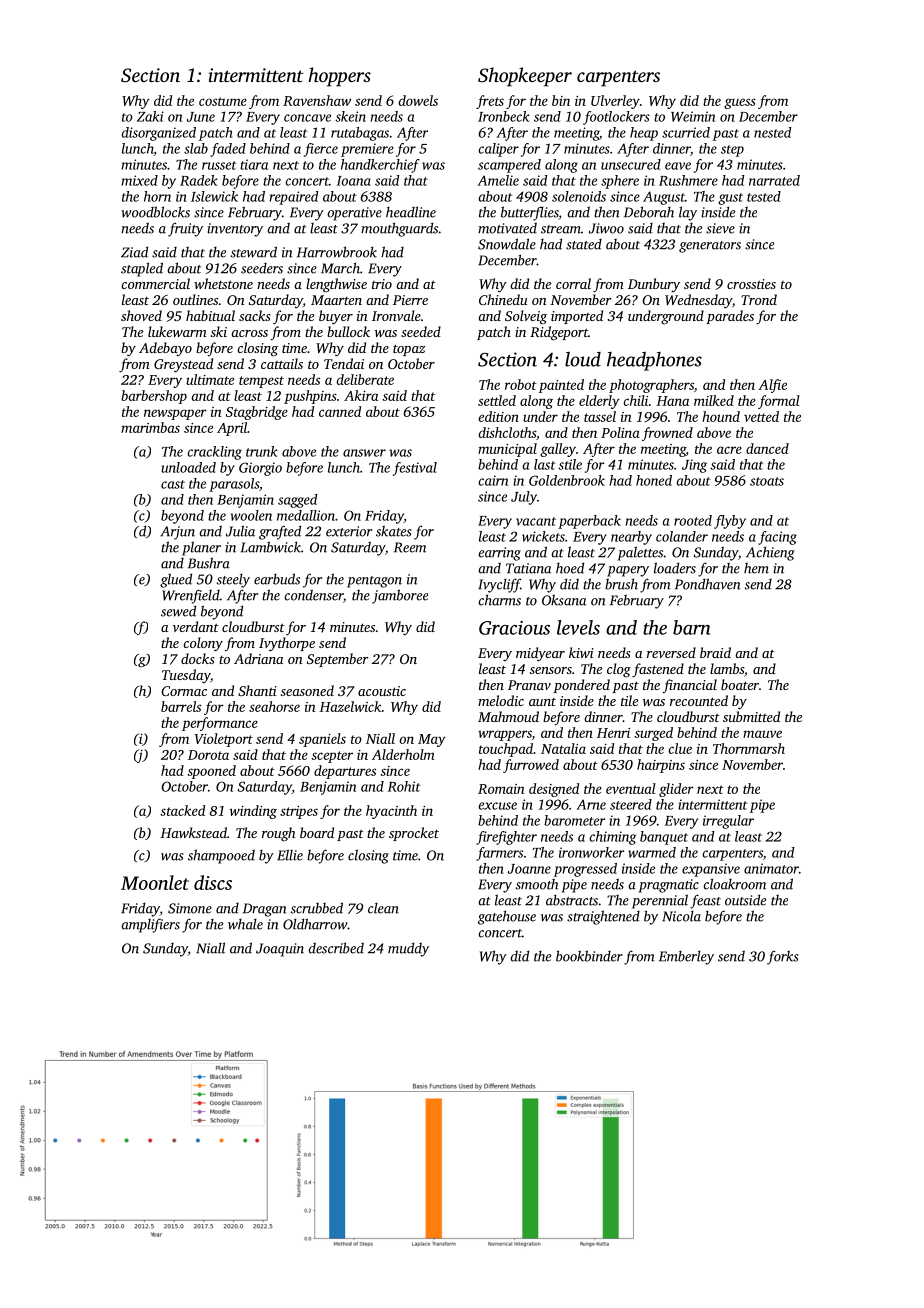 The width and height of the document is (924, 1308). I want to click on performance, so click(220, 724).
